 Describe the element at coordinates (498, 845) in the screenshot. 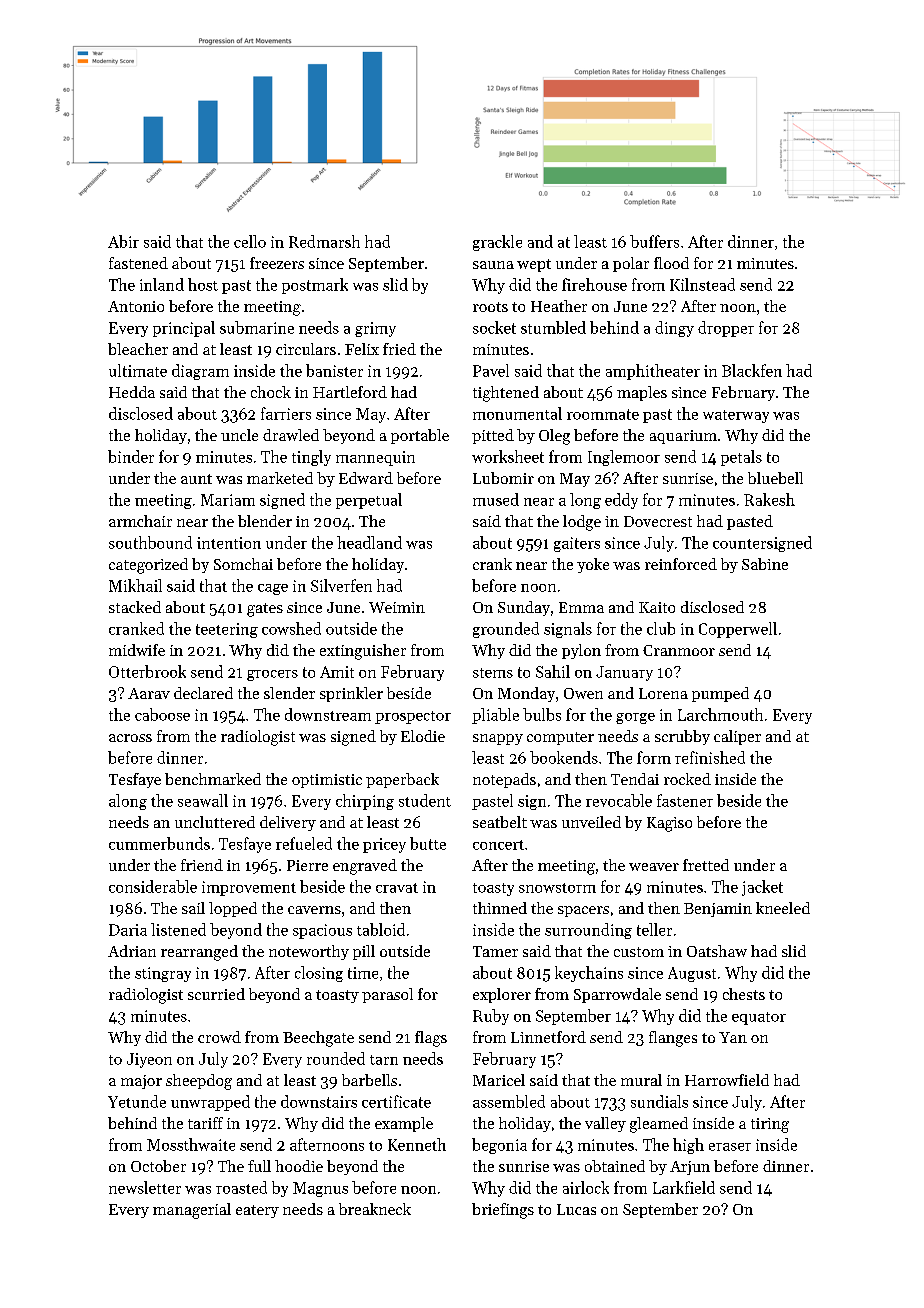

I see `concert` at that location.
